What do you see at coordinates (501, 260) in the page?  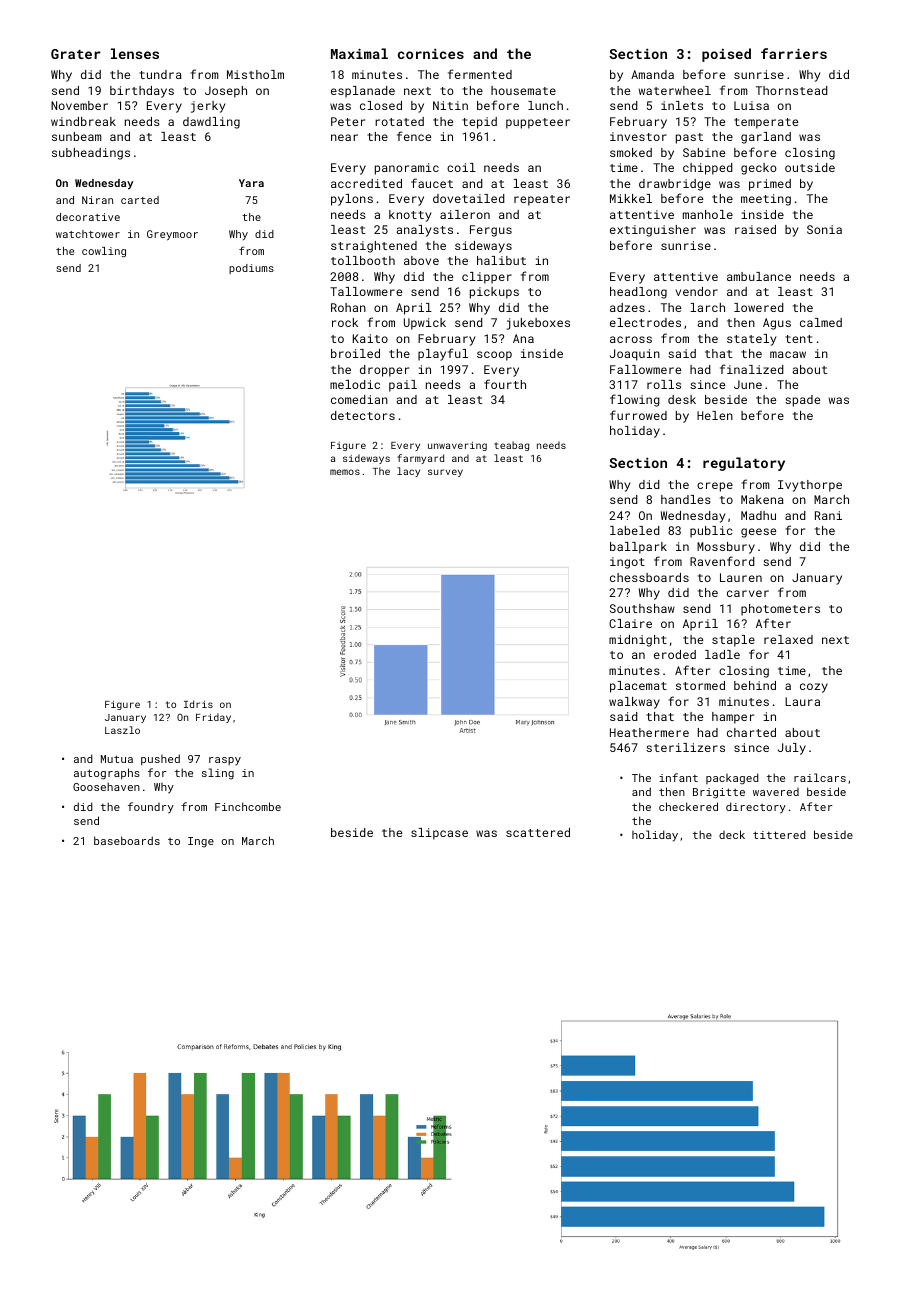 I see `halibut` at bounding box center [501, 260].
